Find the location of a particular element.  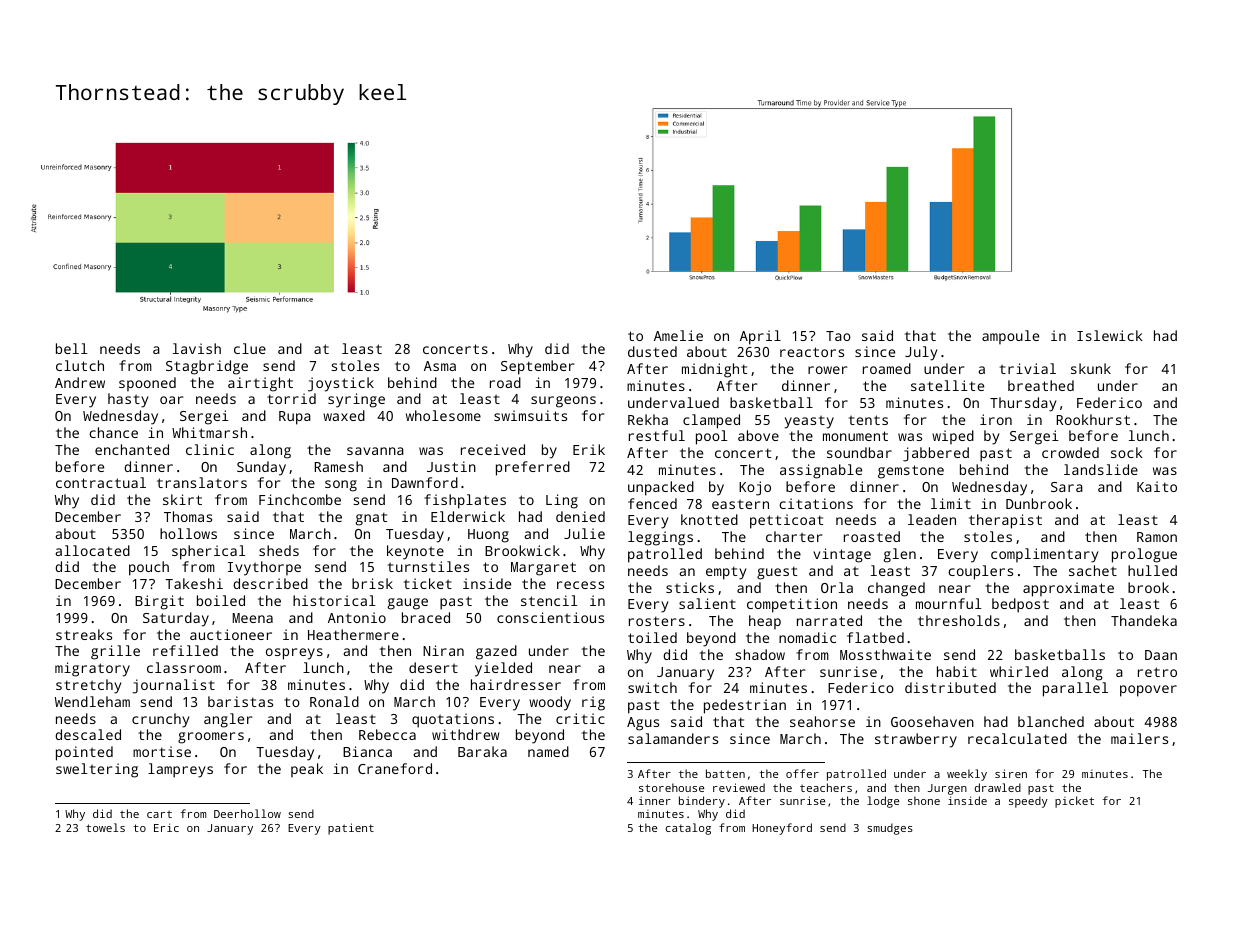

Islewick is located at coordinates (1110, 335).
